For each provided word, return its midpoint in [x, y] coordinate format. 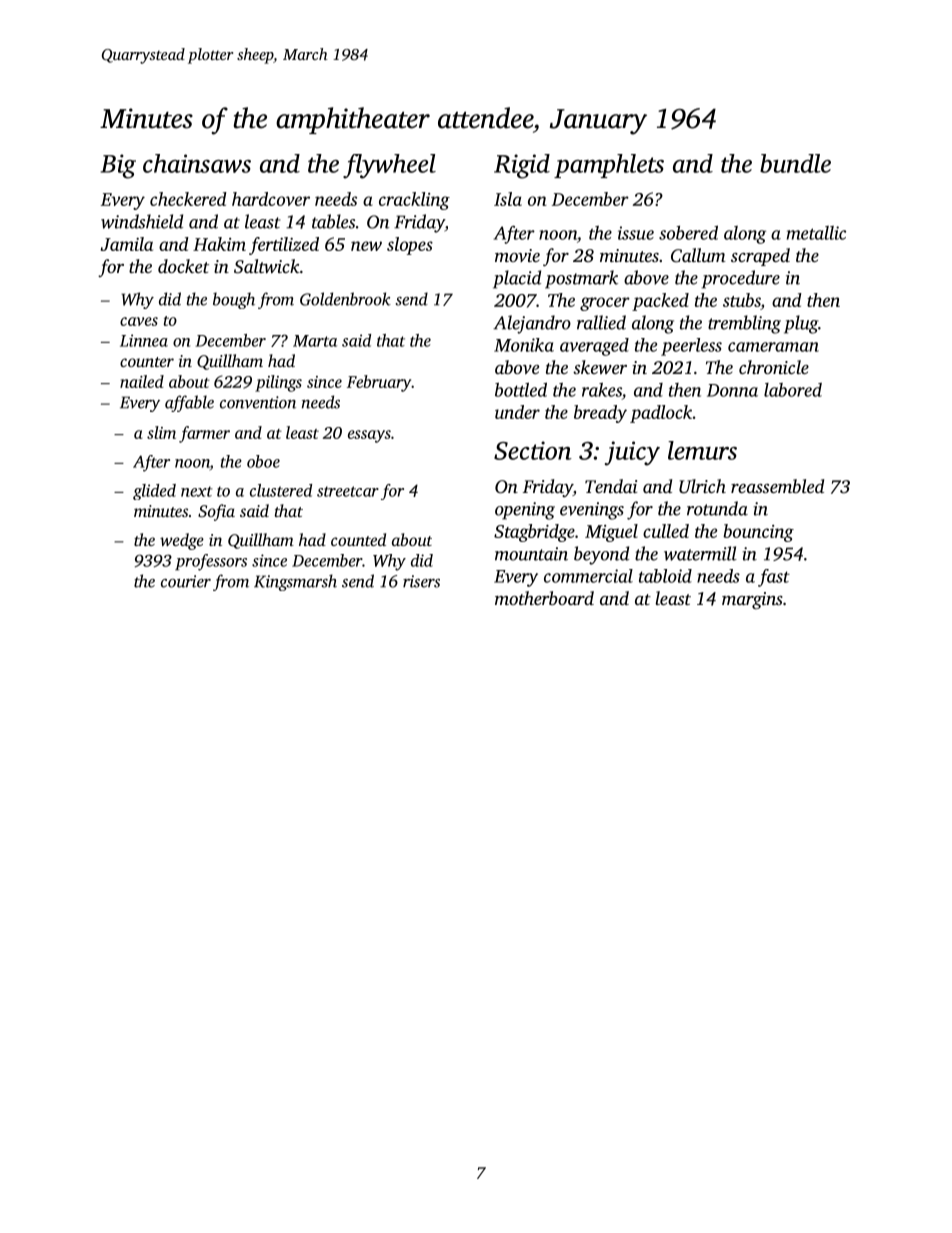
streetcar [348, 491]
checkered [188, 199]
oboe [263, 461]
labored [793, 390]
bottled [521, 389]
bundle [795, 163]
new [366, 246]
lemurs [702, 450]
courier [186, 581]
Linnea [144, 340]
